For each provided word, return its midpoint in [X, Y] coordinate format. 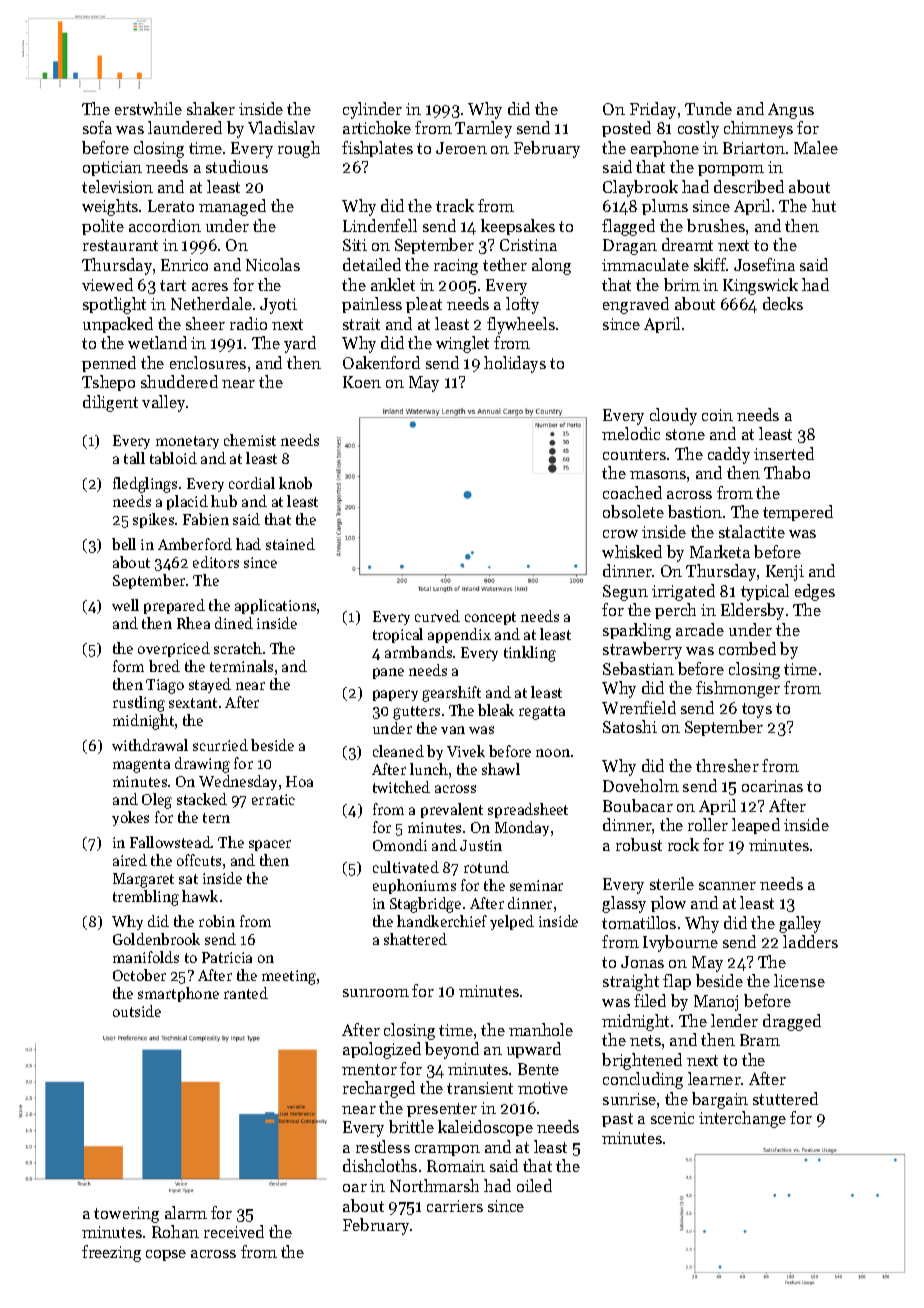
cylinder [372, 110]
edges [815, 592]
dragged [792, 1022]
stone [685, 434]
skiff [710, 264]
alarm [186, 1212]
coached [632, 492]
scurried [220, 745]
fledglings [145, 485]
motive [543, 1088]
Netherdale [211, 303]
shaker [211, 108]
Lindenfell [380, 225]
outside [137, 1011]
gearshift [451, 694]
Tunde [708, 108]
